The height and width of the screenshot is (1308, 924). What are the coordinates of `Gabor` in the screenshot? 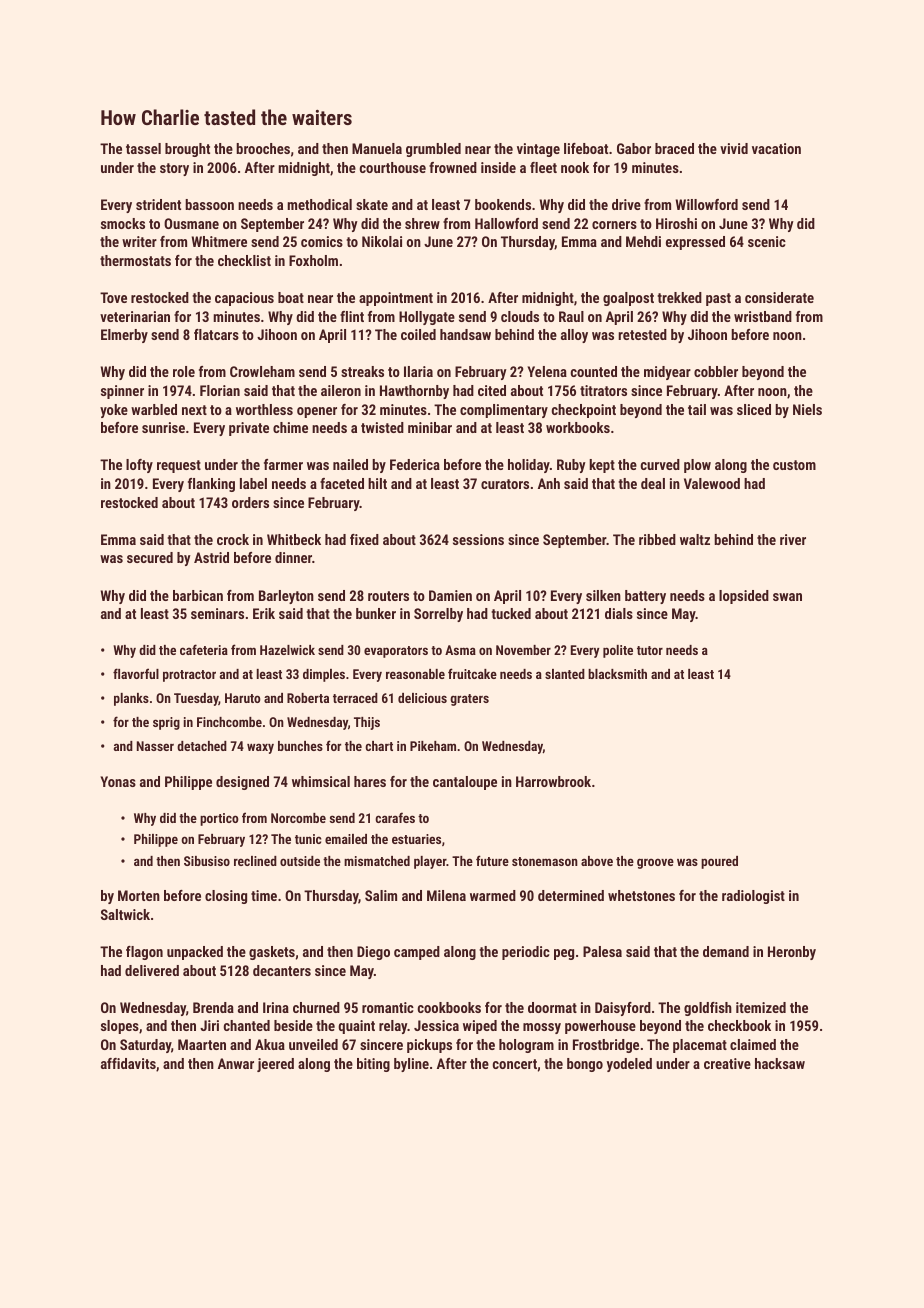 It's located at (634, 148).
